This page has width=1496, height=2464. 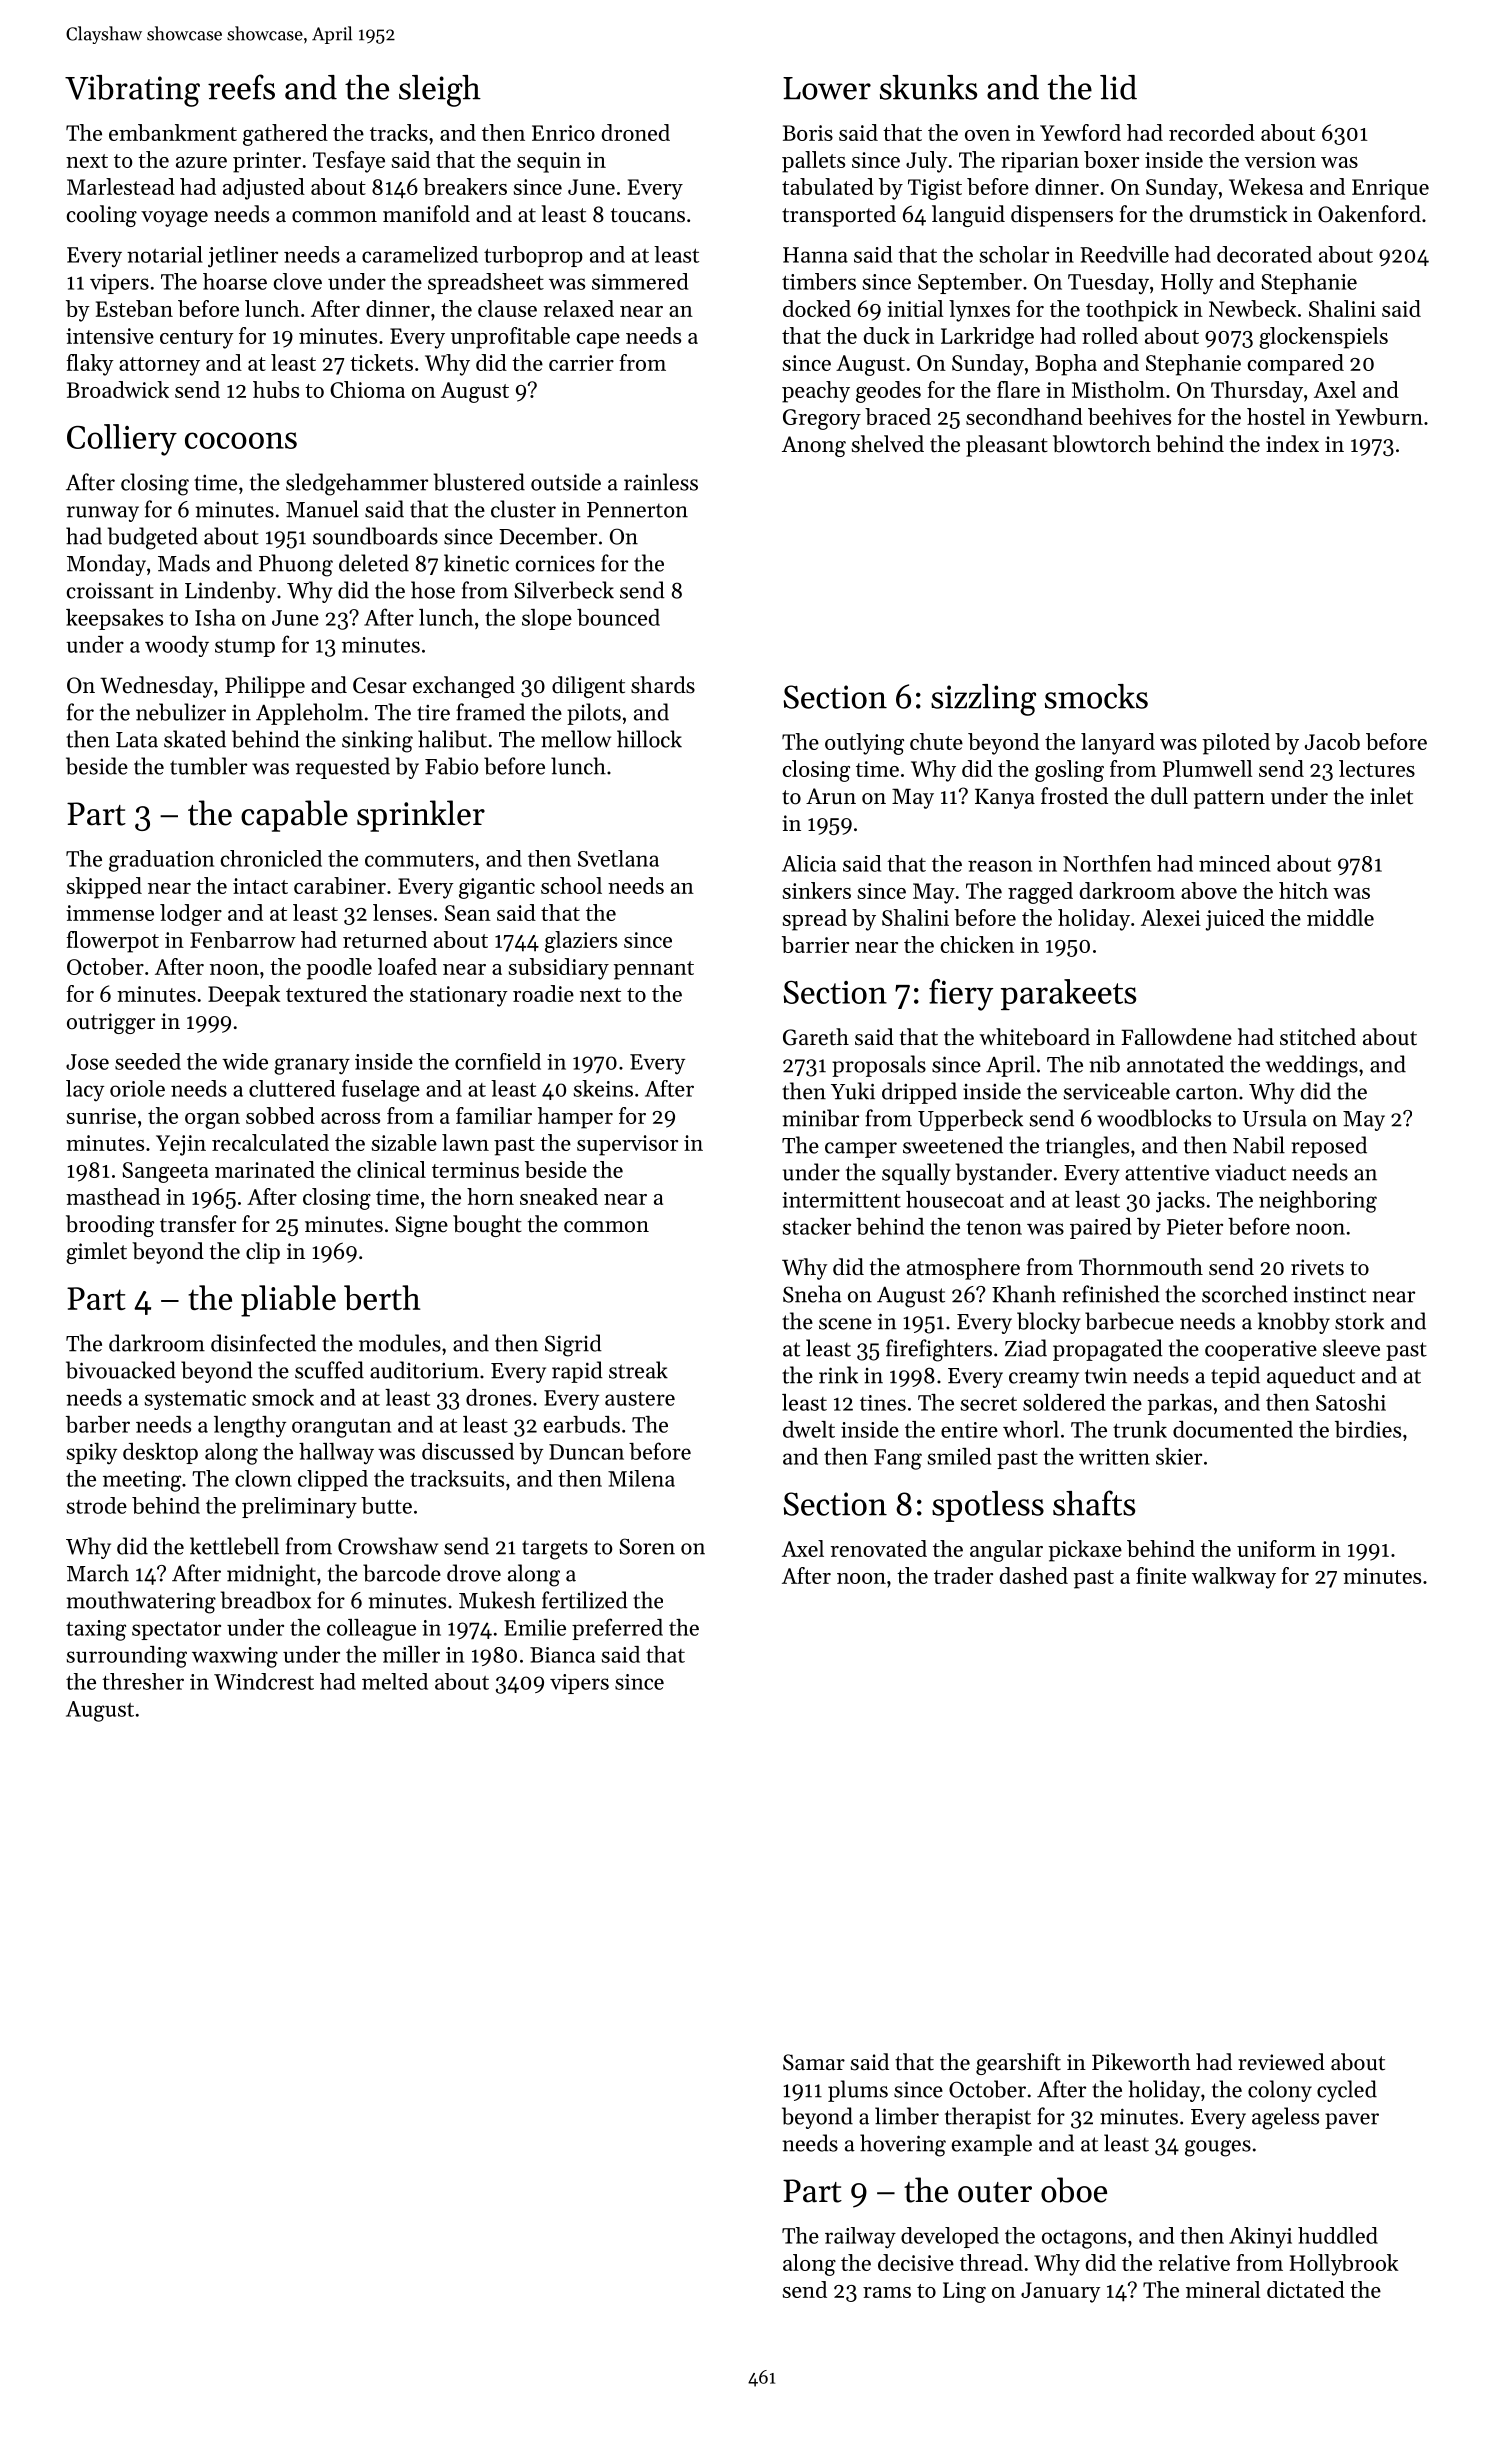 I want to click on tabulated, so click(x=828, y=186).
